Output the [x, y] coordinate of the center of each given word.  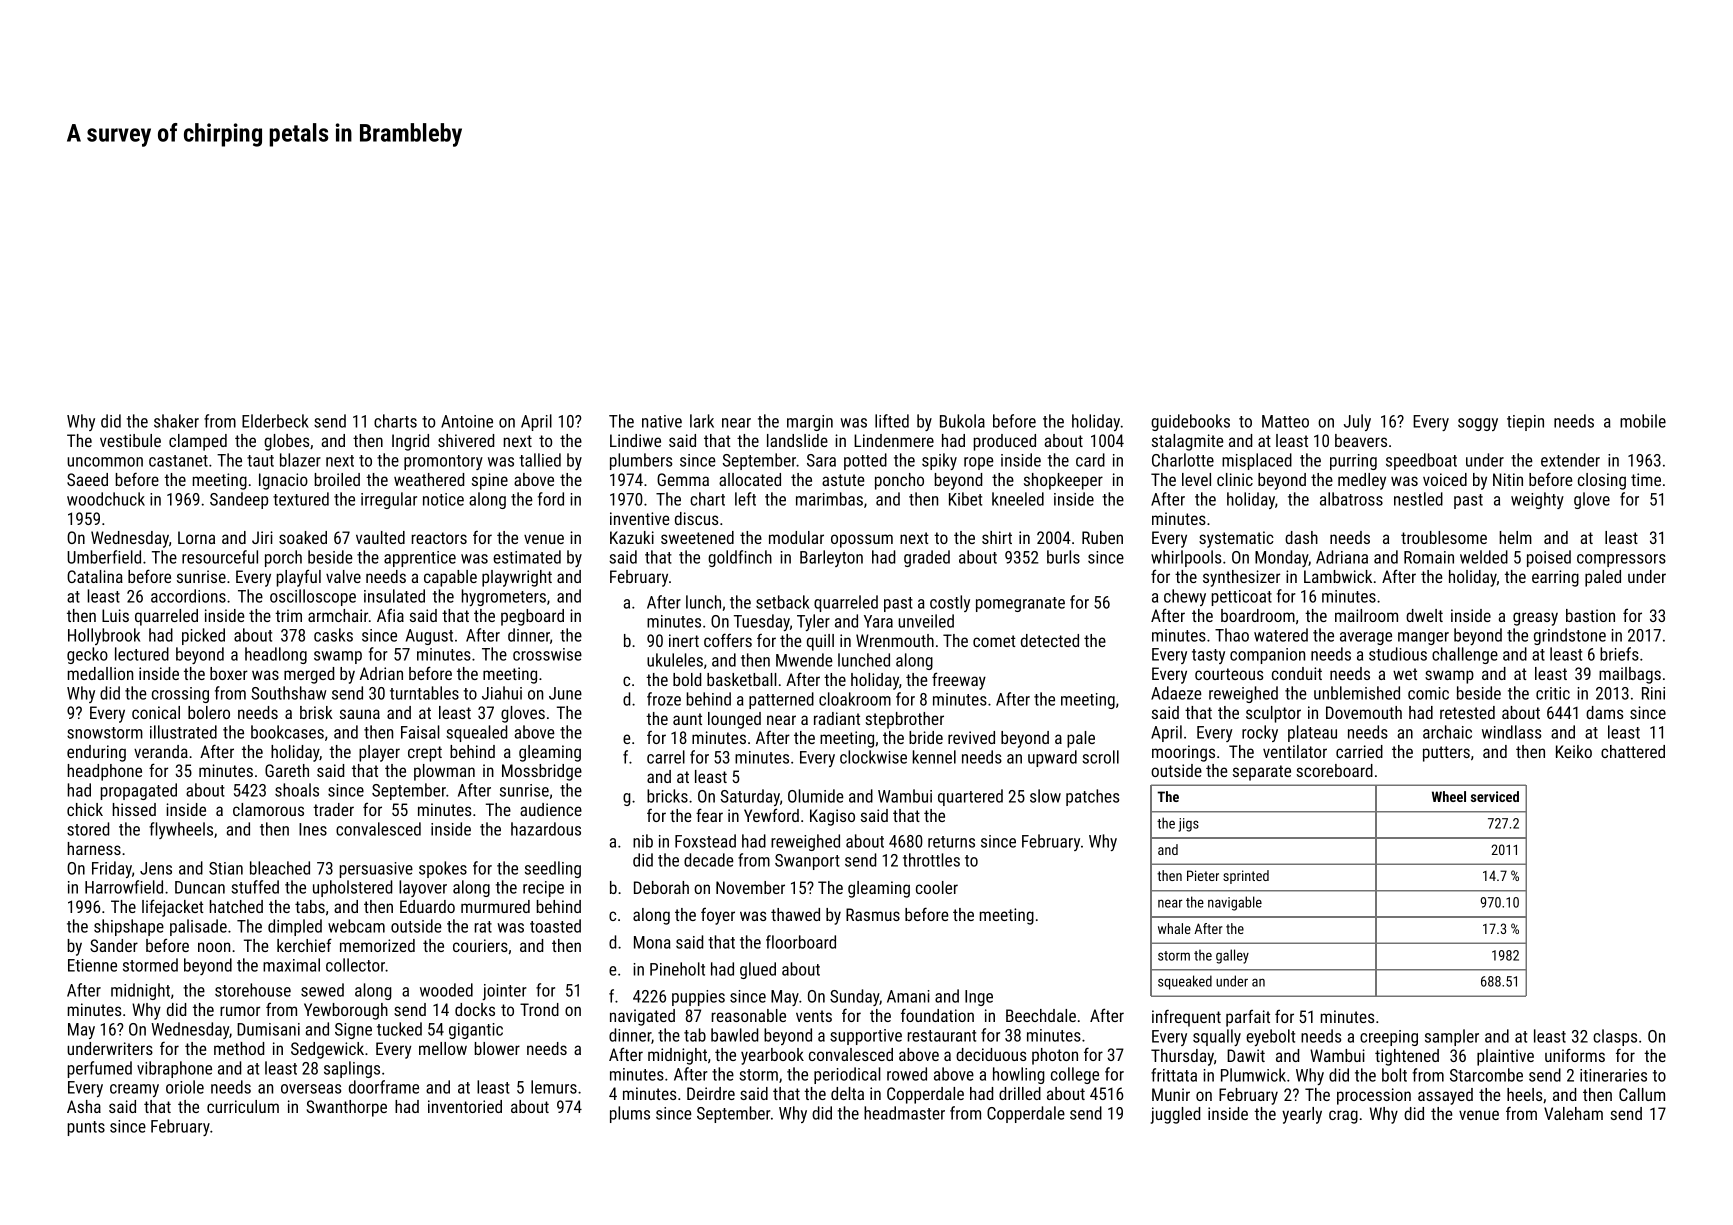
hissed [134, 809]
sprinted [1246, 877]
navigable [1235, 903]
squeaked [1185, 982]
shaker [176, 421]
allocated [750, 479]
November [750, 887]
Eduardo [427, 906]
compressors [1621, 560]
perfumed [100, 1069]
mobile [1643, 421]
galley [1232, 956]
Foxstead [705, 841]
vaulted [380, 537]
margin [810, 423]
